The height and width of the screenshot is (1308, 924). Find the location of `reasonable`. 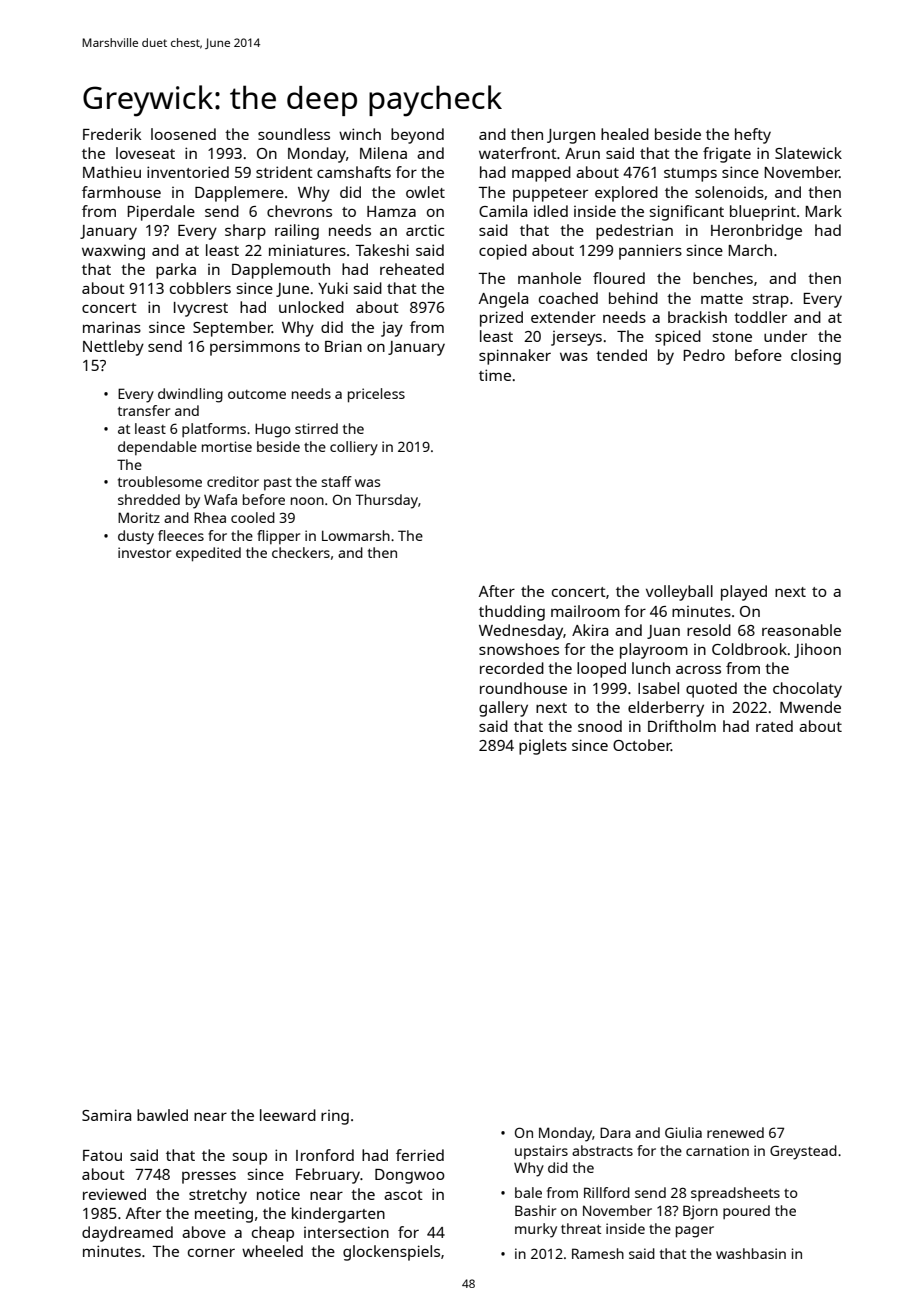

reasonable is located at coordinates (801, 630).
